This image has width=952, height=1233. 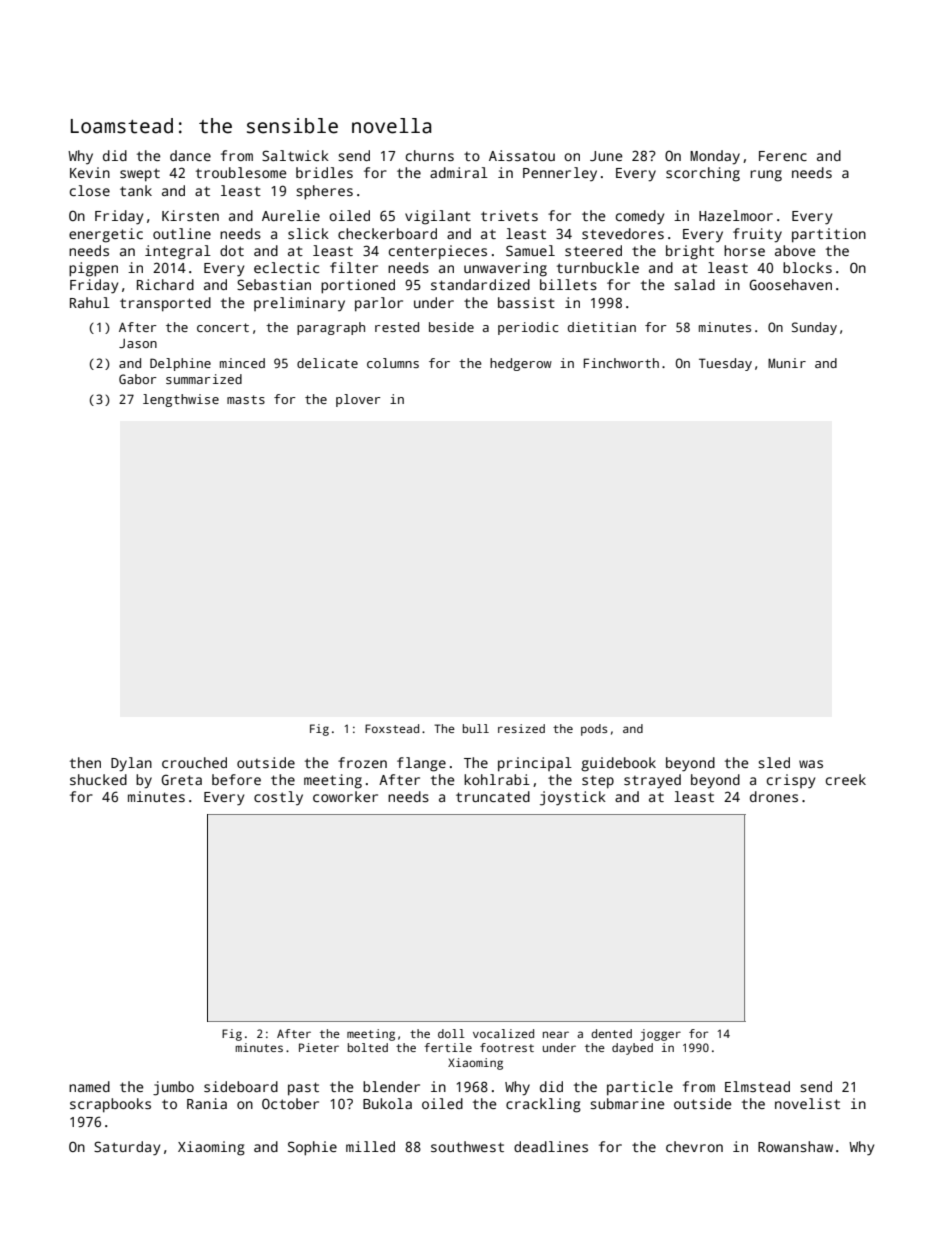 What do you see at coordinates (783, 156) in the image?
I see `Ferenc` at bounding box center [783, 156].
